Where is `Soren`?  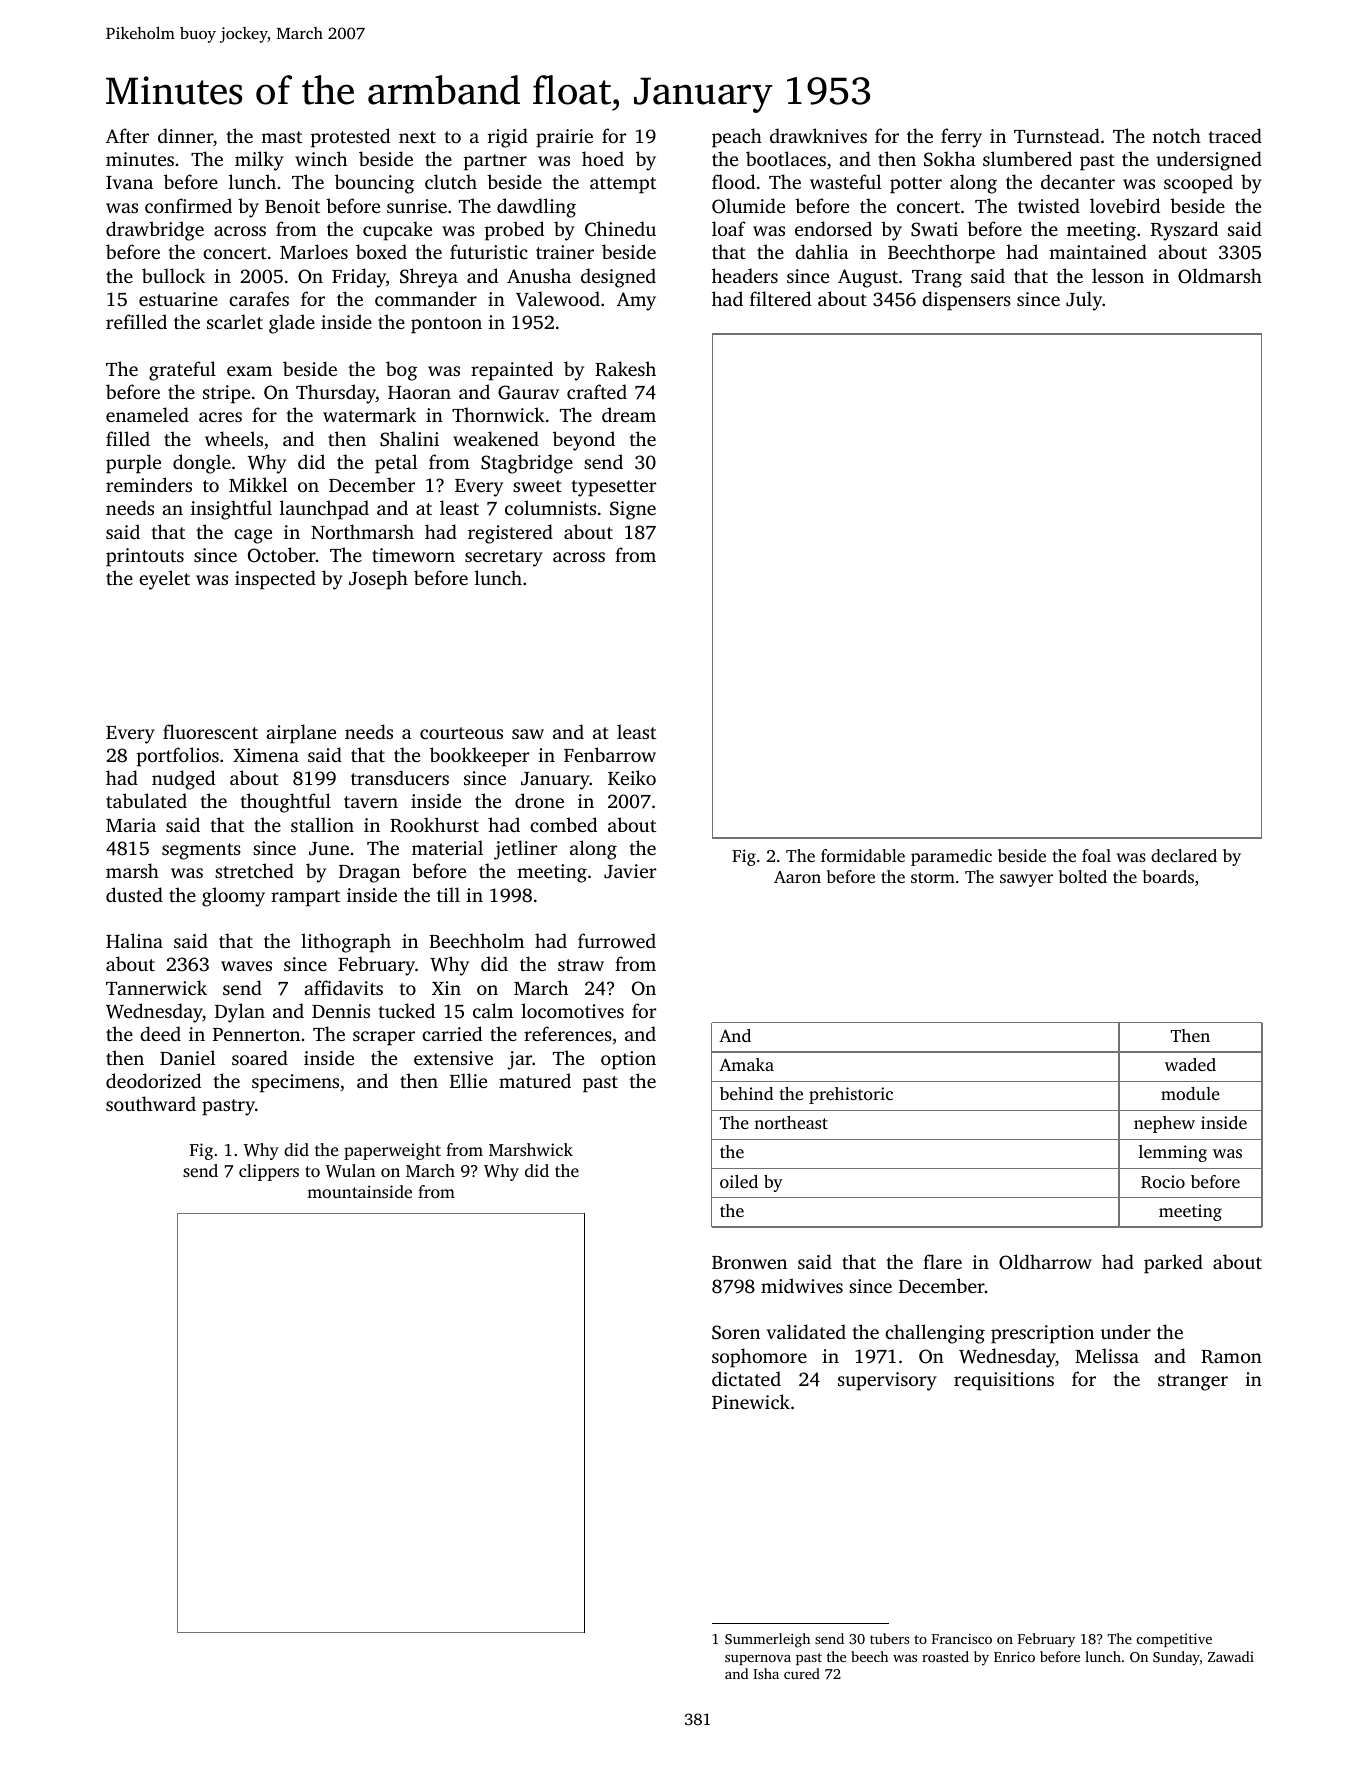
Soren is located at coordinates (736, 1332).
